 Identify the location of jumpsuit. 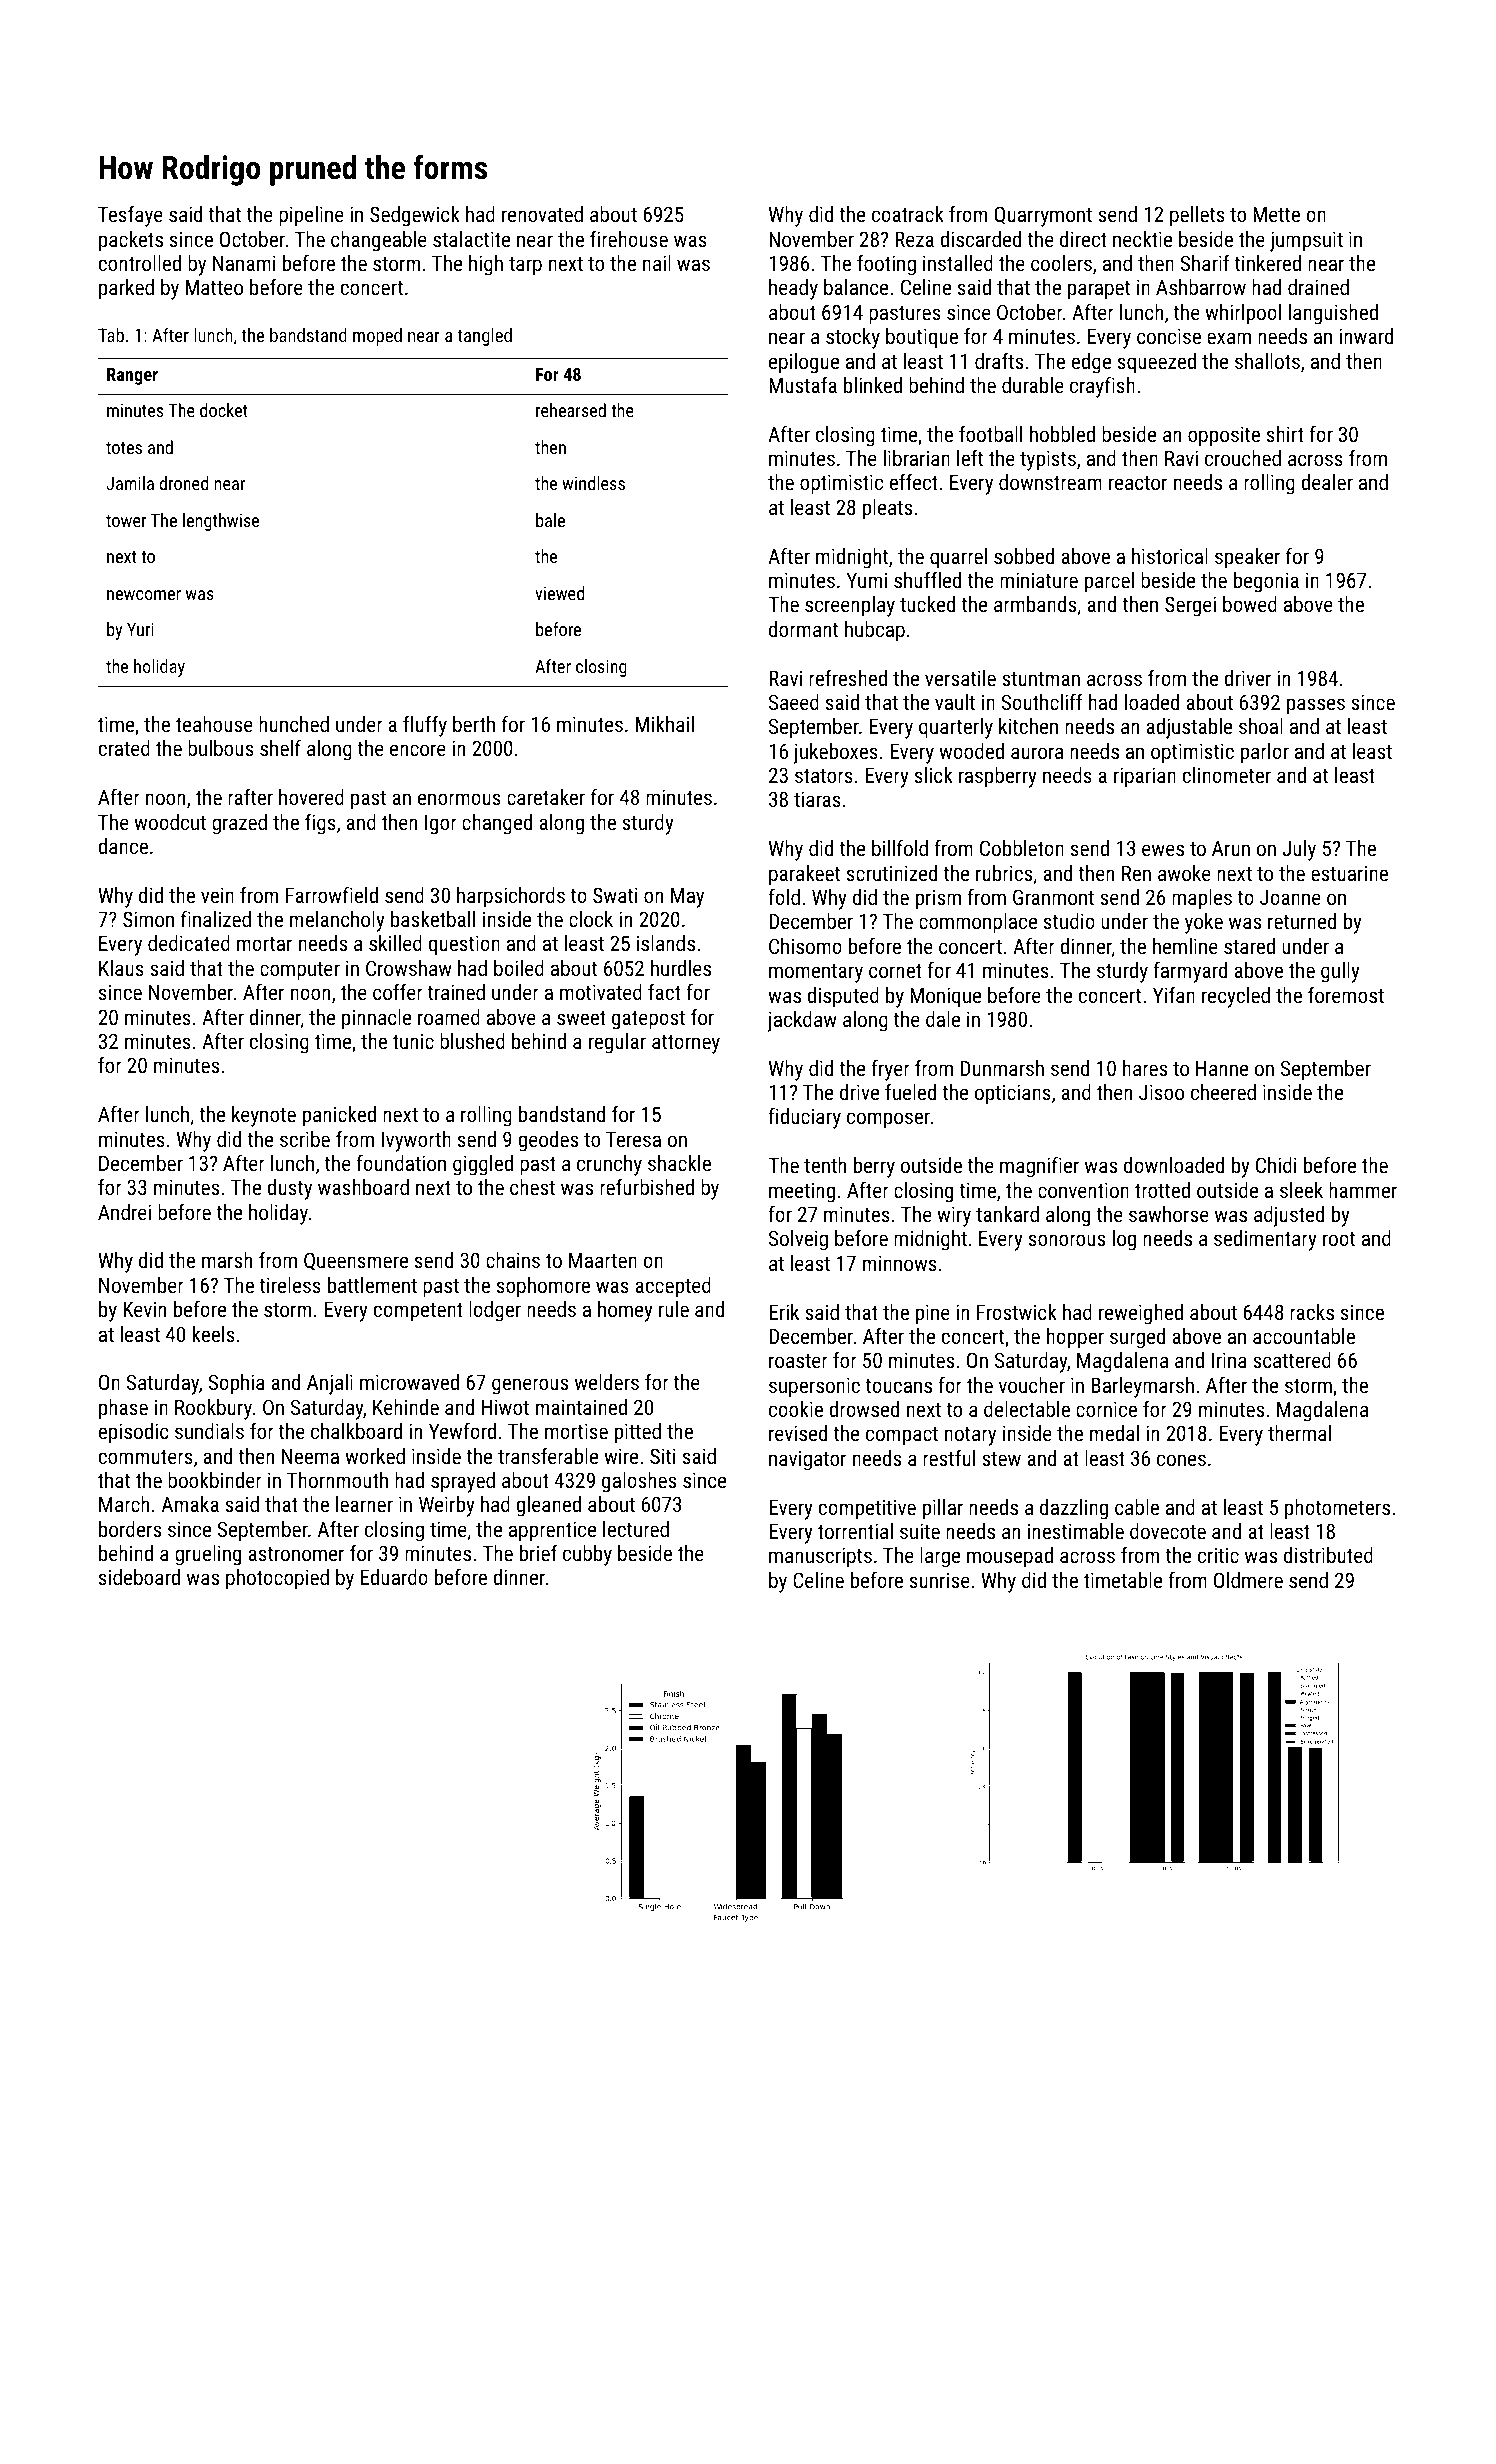
(1306, 241).
